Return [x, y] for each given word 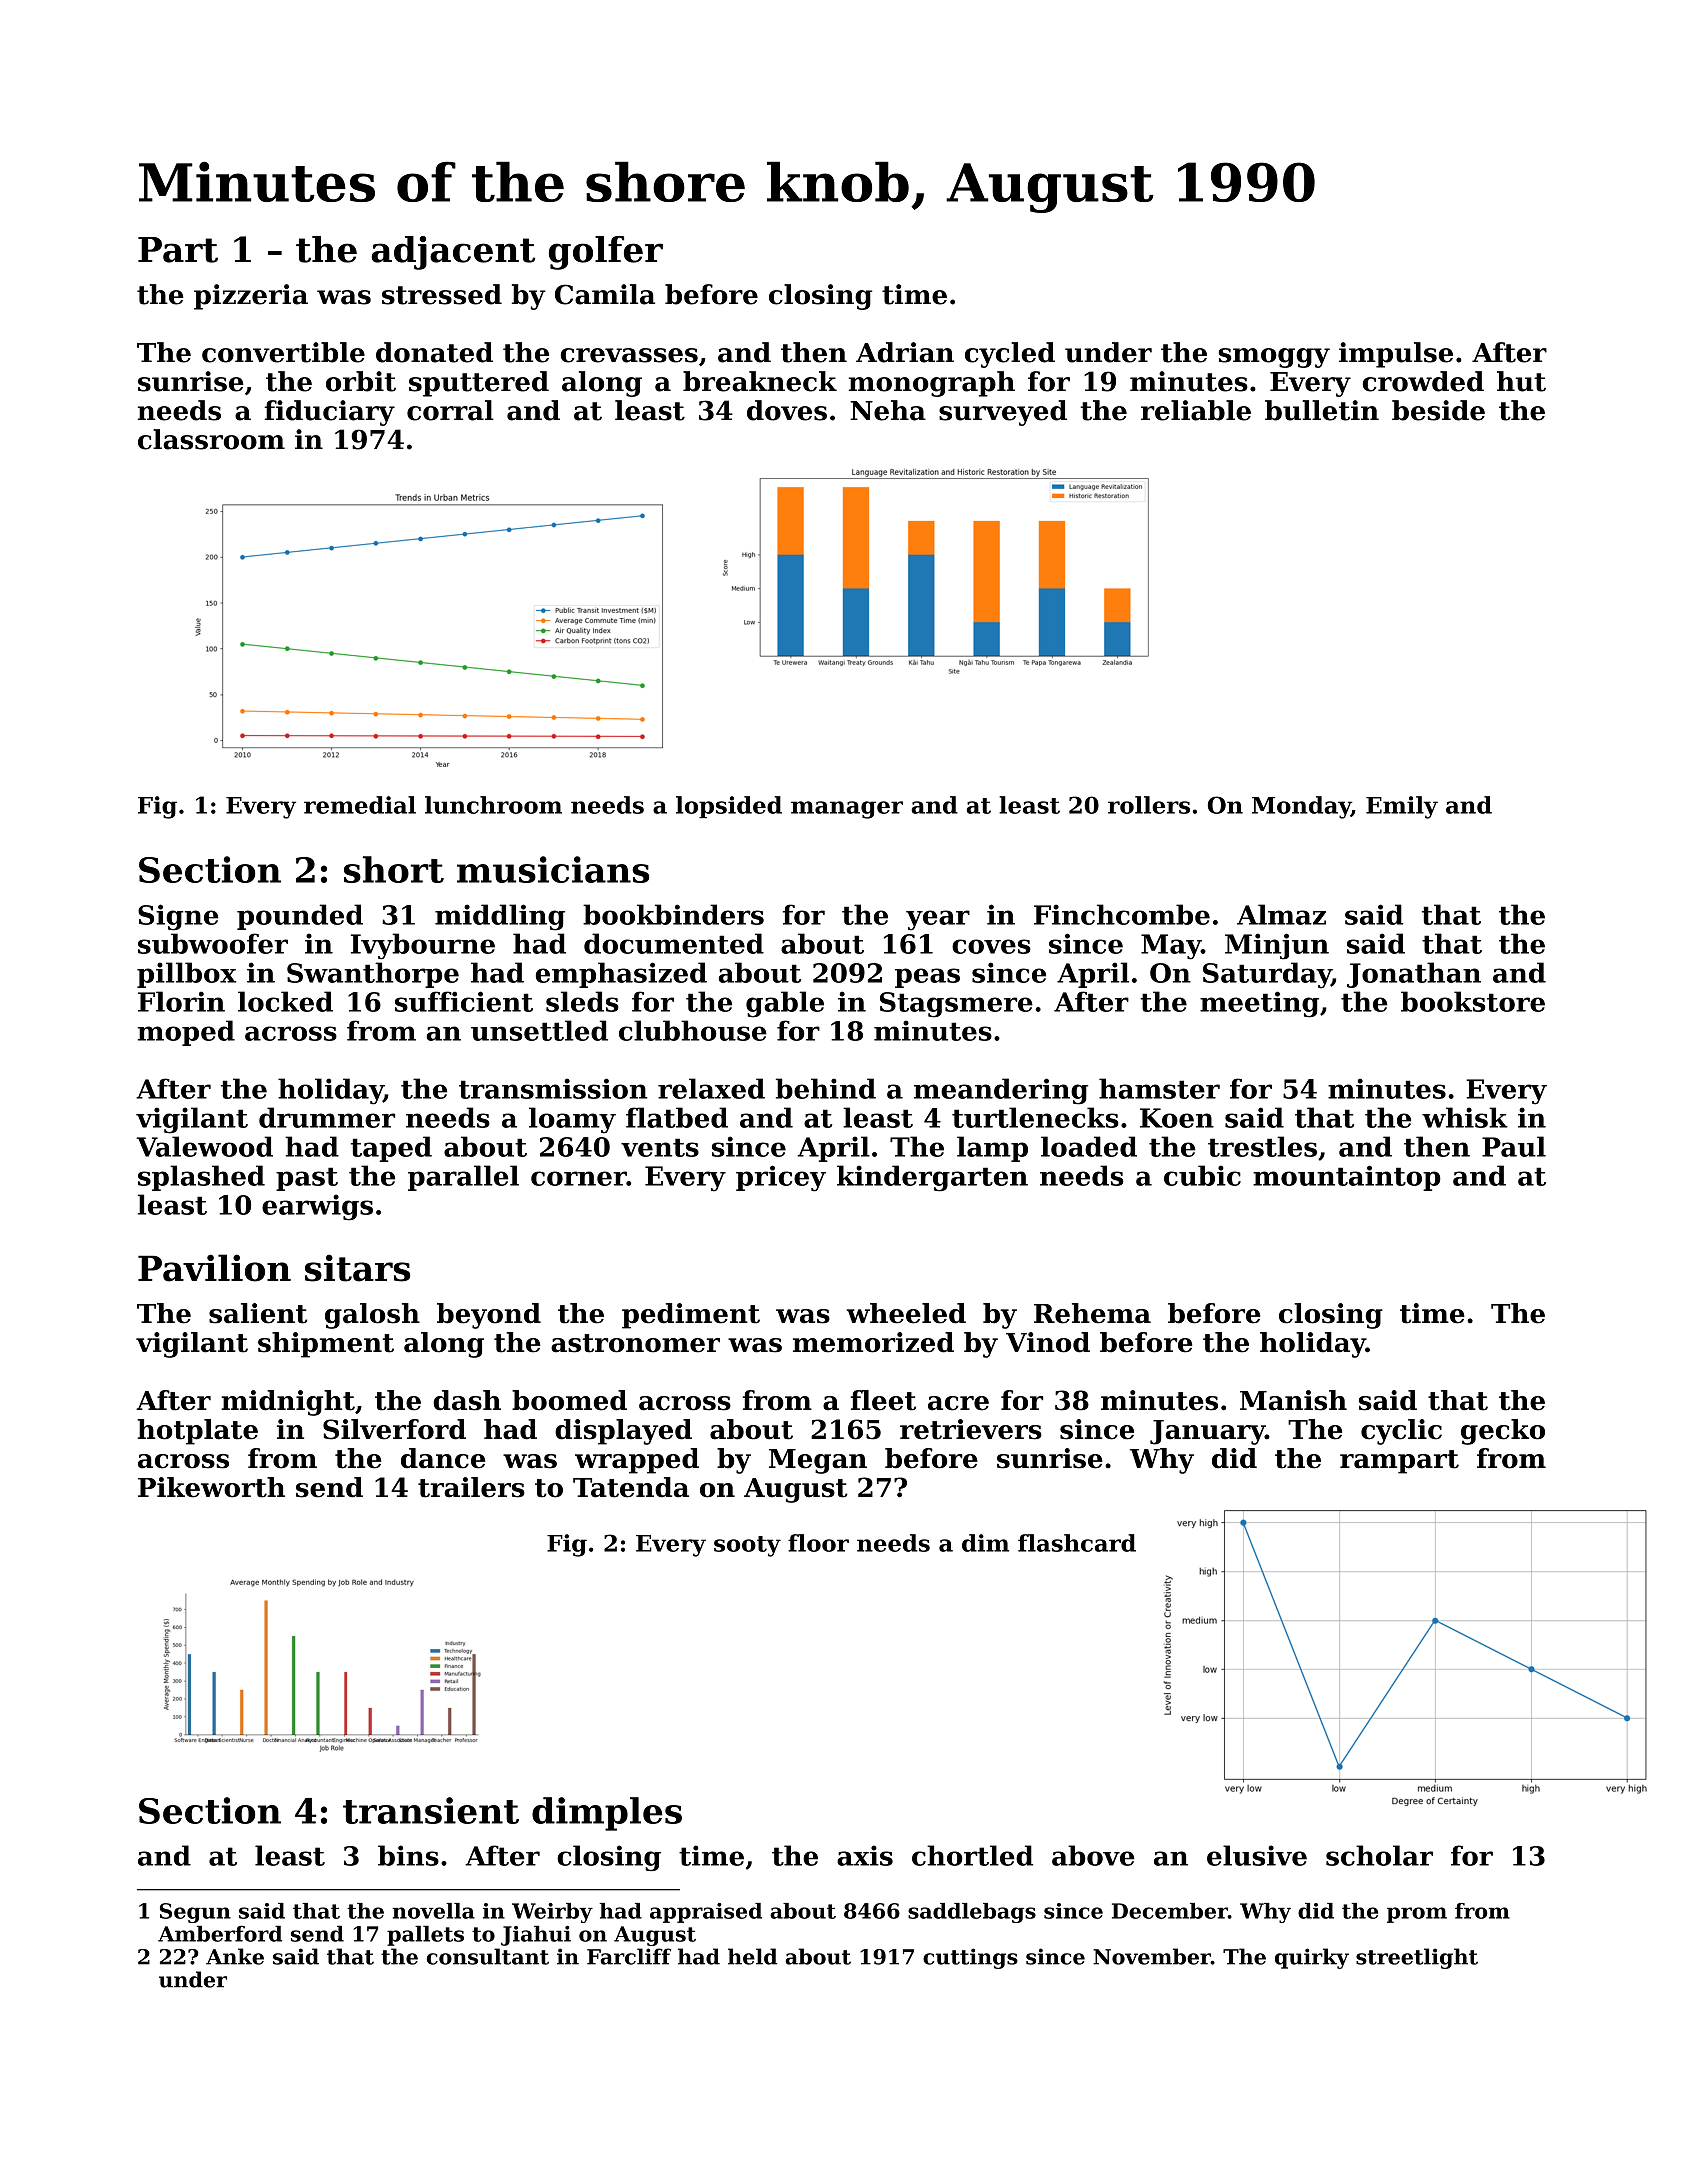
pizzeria [251, 297]
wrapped [637, 1461]
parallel [463, 1178]
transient [431, 1810]
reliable [1196, 410]
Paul [1514, 1146]
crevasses [629, 355]
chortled [972, 1855]
